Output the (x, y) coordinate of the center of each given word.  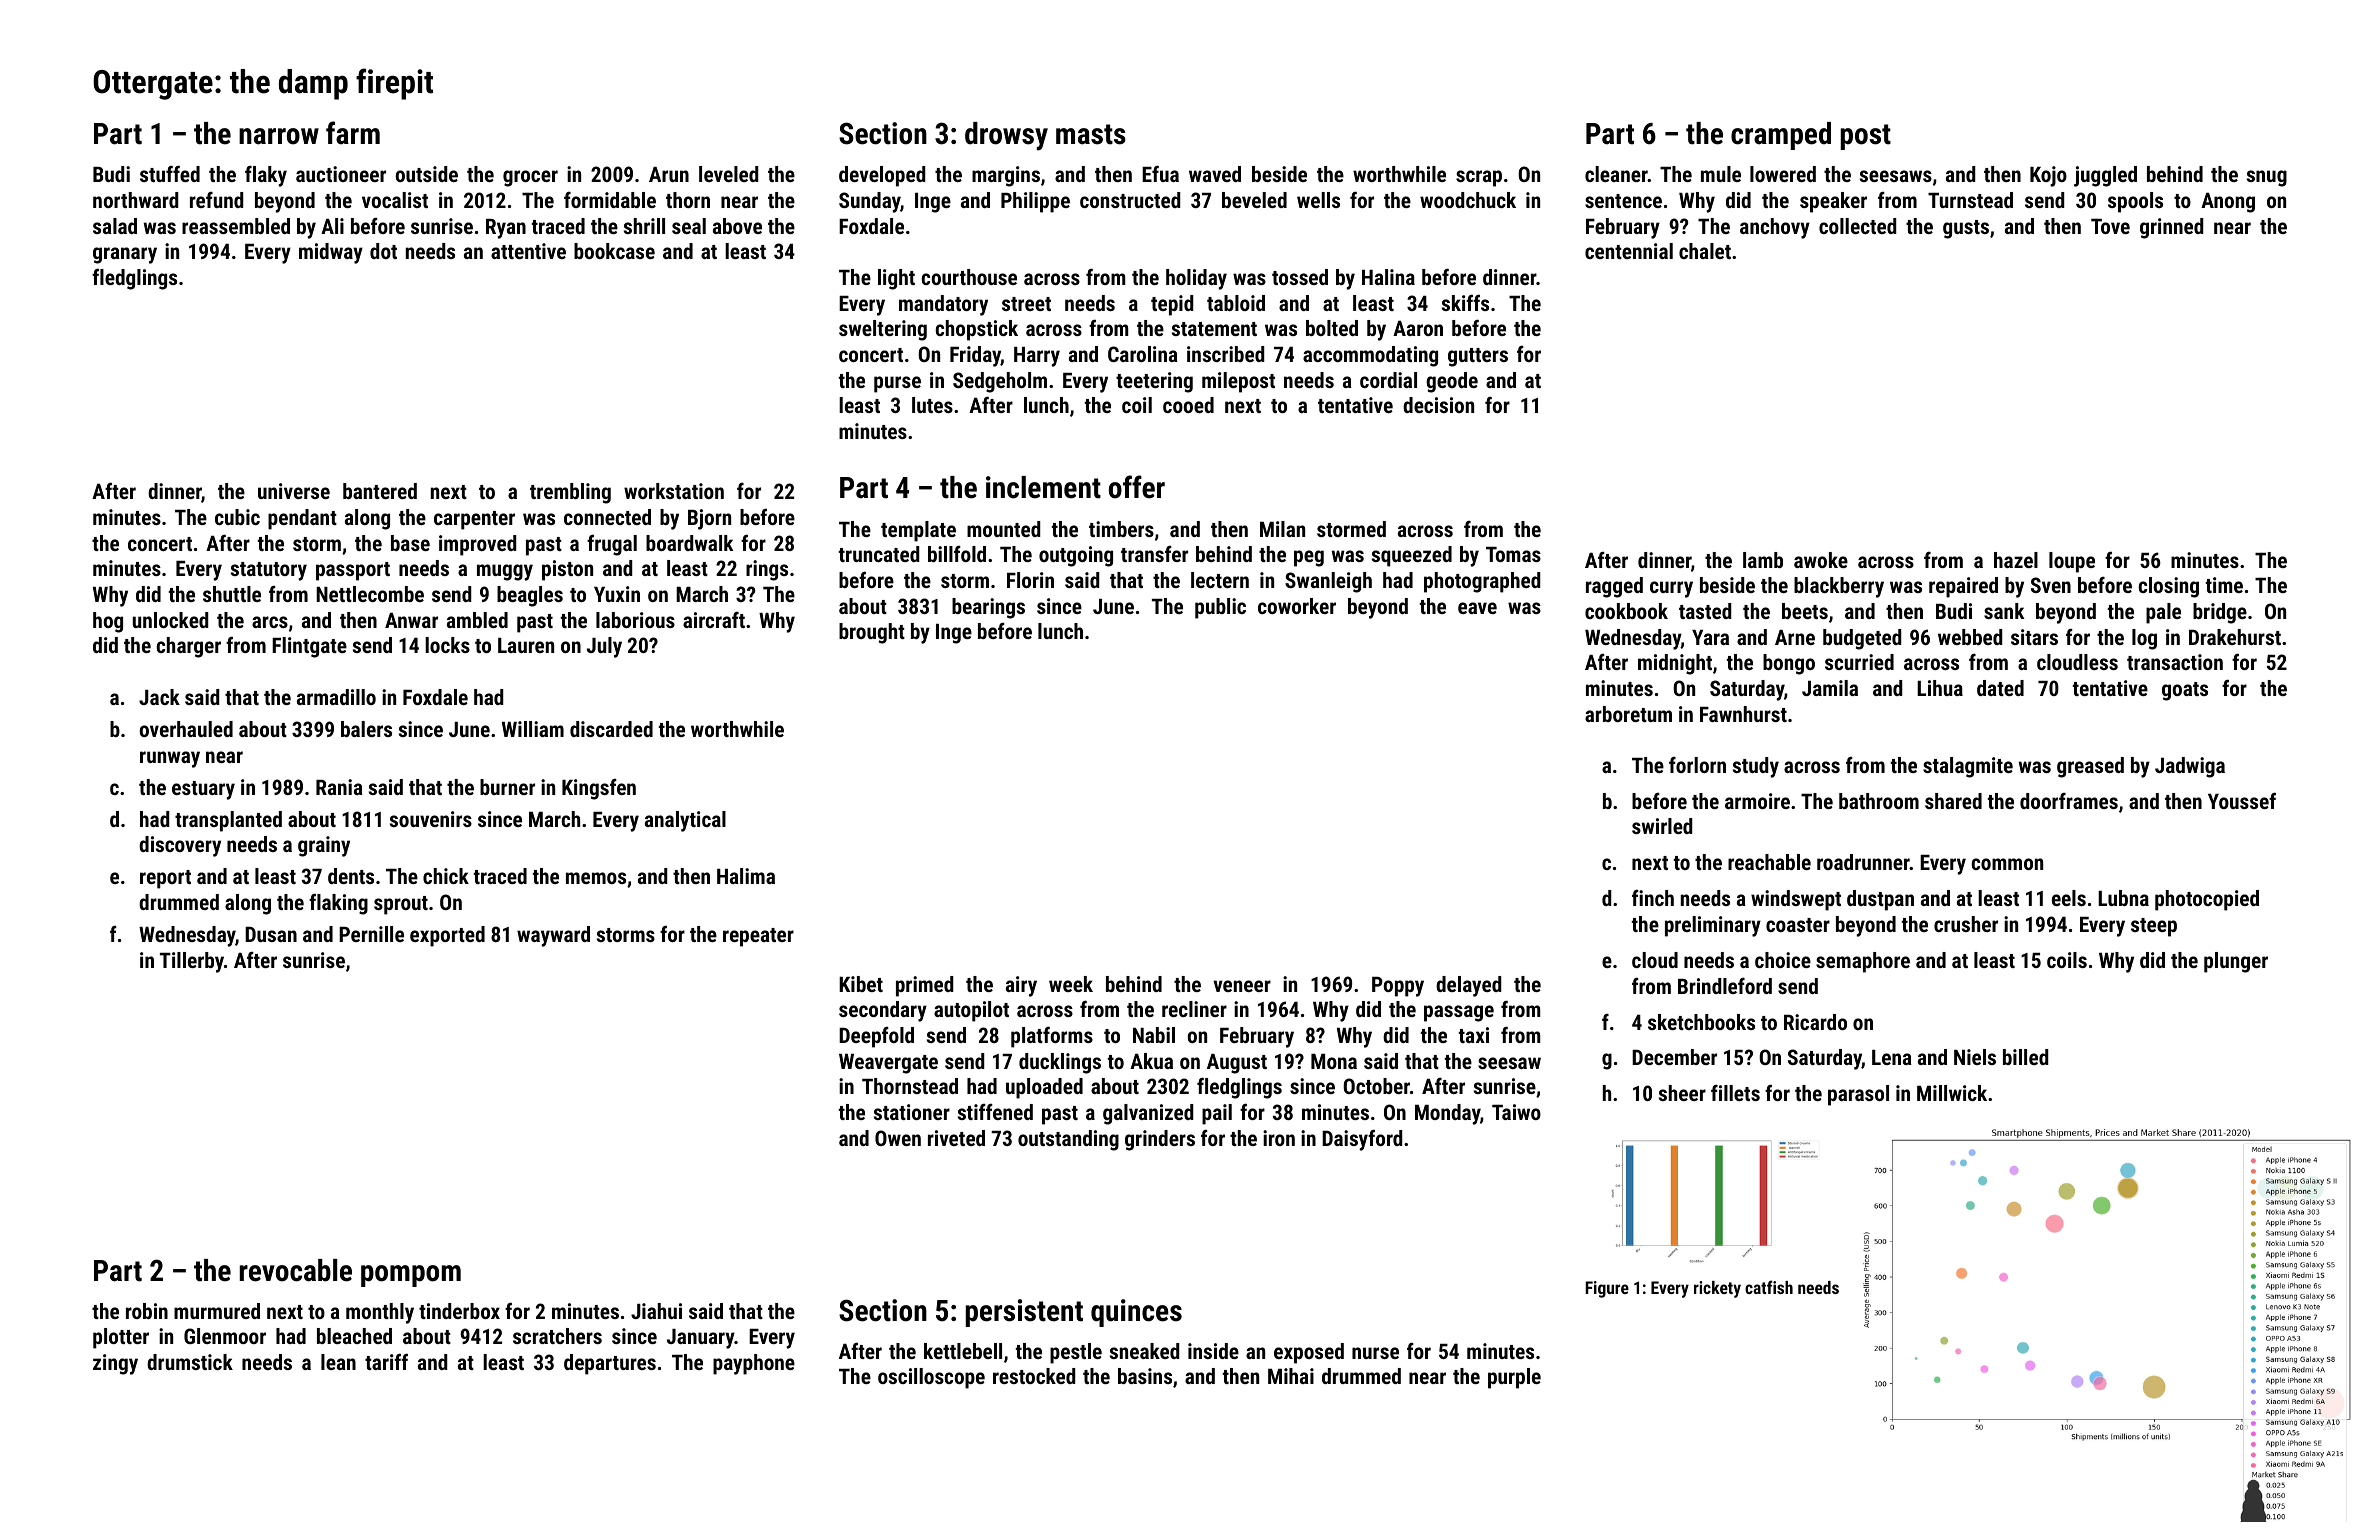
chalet (1705, 251)
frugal (612, 545)
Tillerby (192, 962)
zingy (115, 1364)
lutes (932, 405)
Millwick (1952, 1093)
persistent (1024, 1313)
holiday (1196, 279)
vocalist (395, 200)
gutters (1478, 357)
